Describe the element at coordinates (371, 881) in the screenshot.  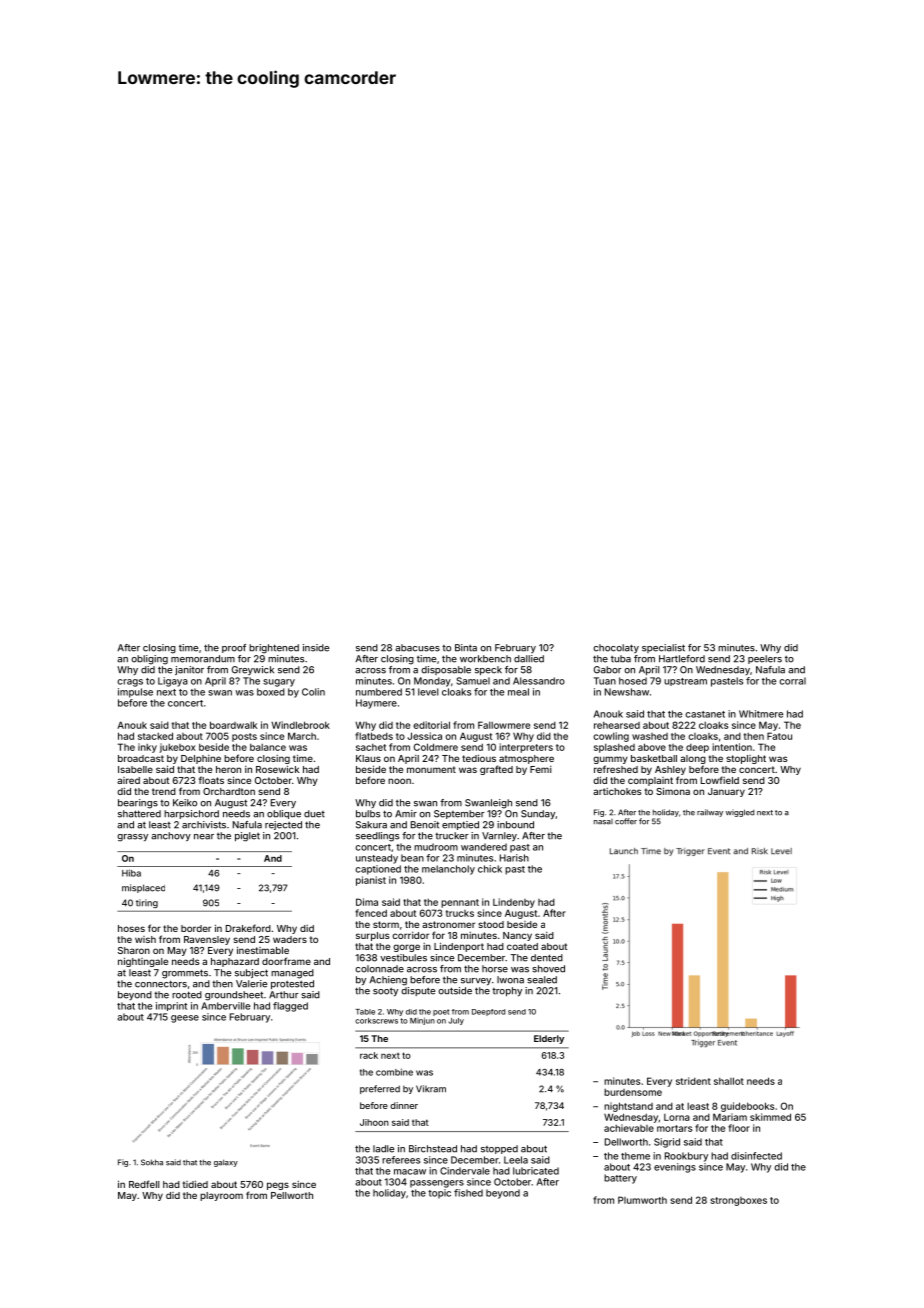
I see `pianist` at that location.
